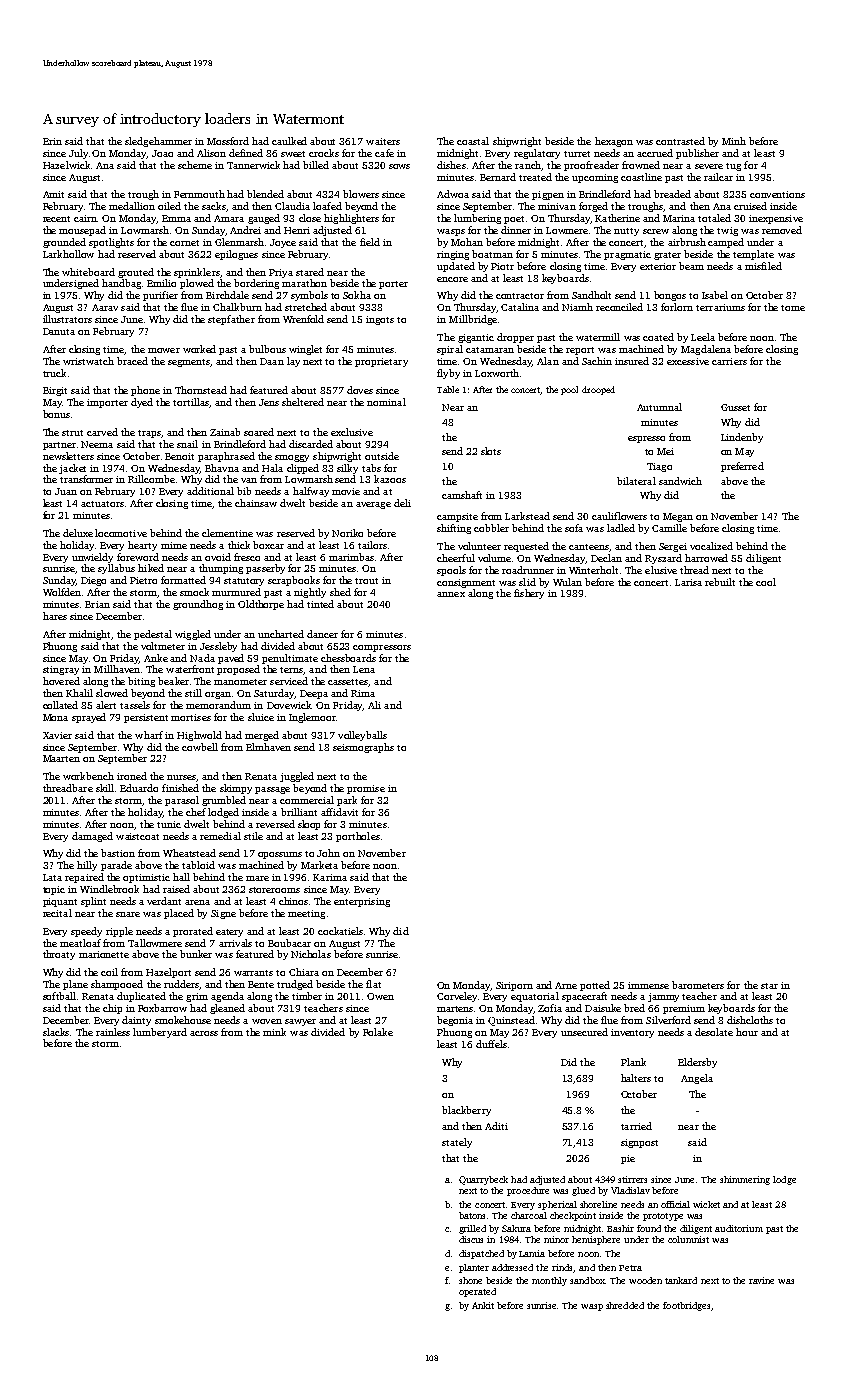 The image size is (849, 1400). What do you see at coordinates (373, 984) in the screenshot?
I see `flat` at bounding box center [373, 984].
